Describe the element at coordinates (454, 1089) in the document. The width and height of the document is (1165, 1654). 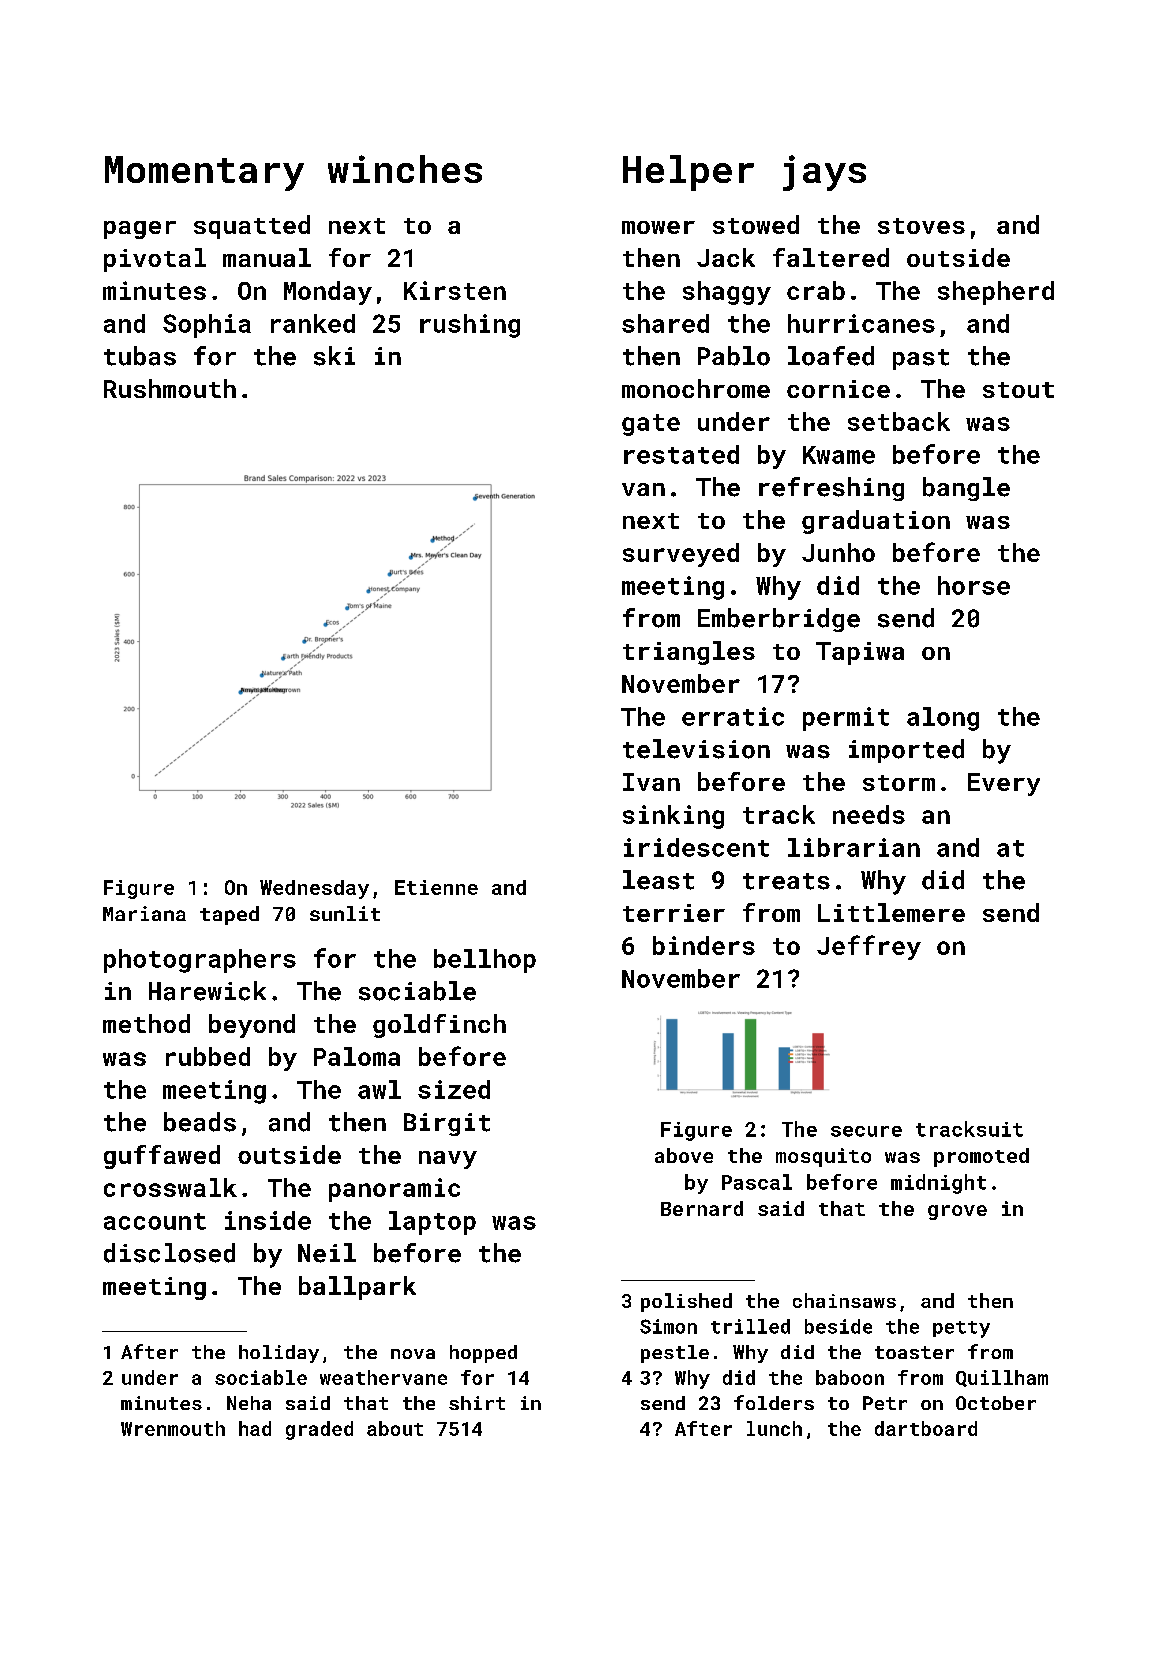
I see `sized` at that location.
